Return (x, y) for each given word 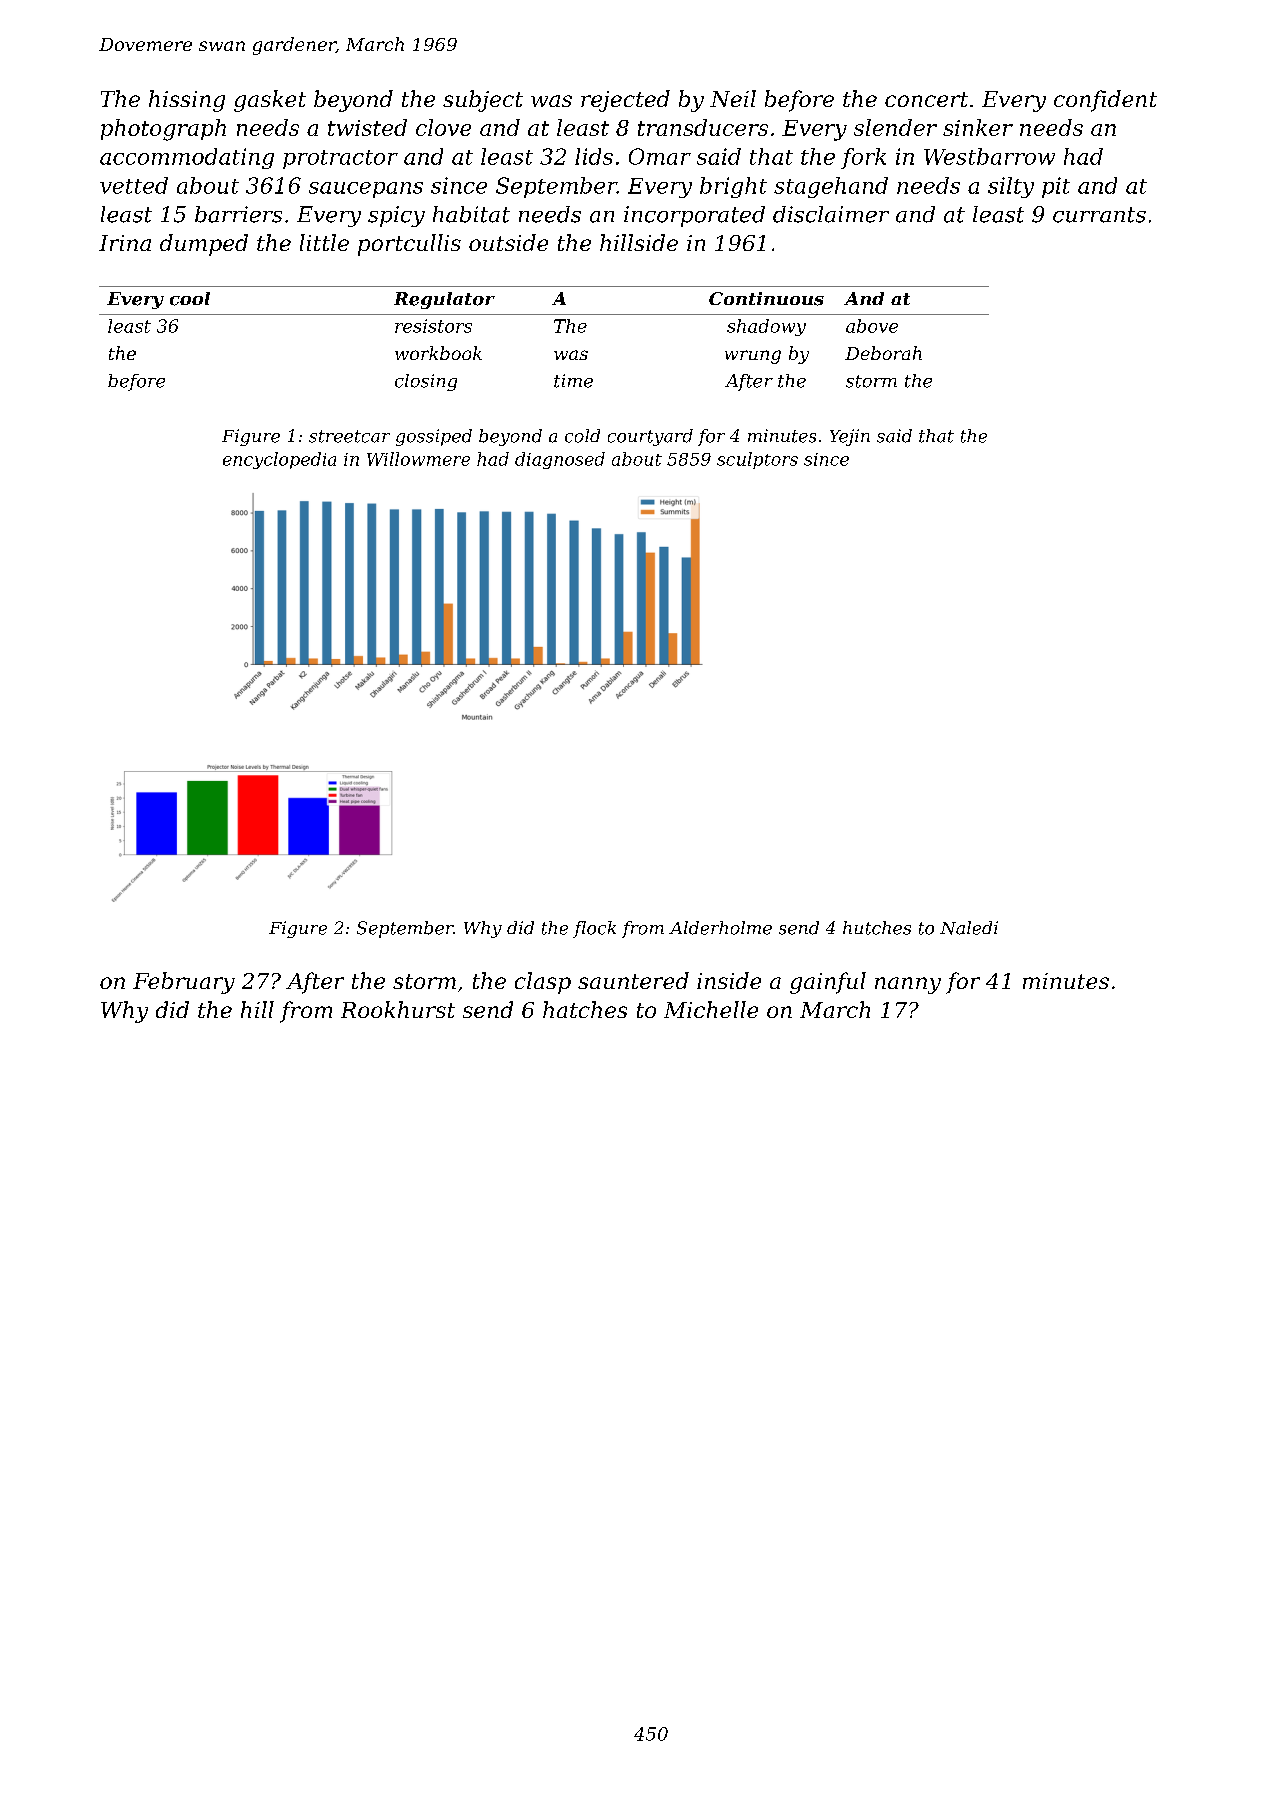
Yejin (850, 437)
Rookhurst (398, 1009)
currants (1099, 215)
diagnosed (560, 460)
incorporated (694, 216)
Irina (125, 243)
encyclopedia (279, 460)
